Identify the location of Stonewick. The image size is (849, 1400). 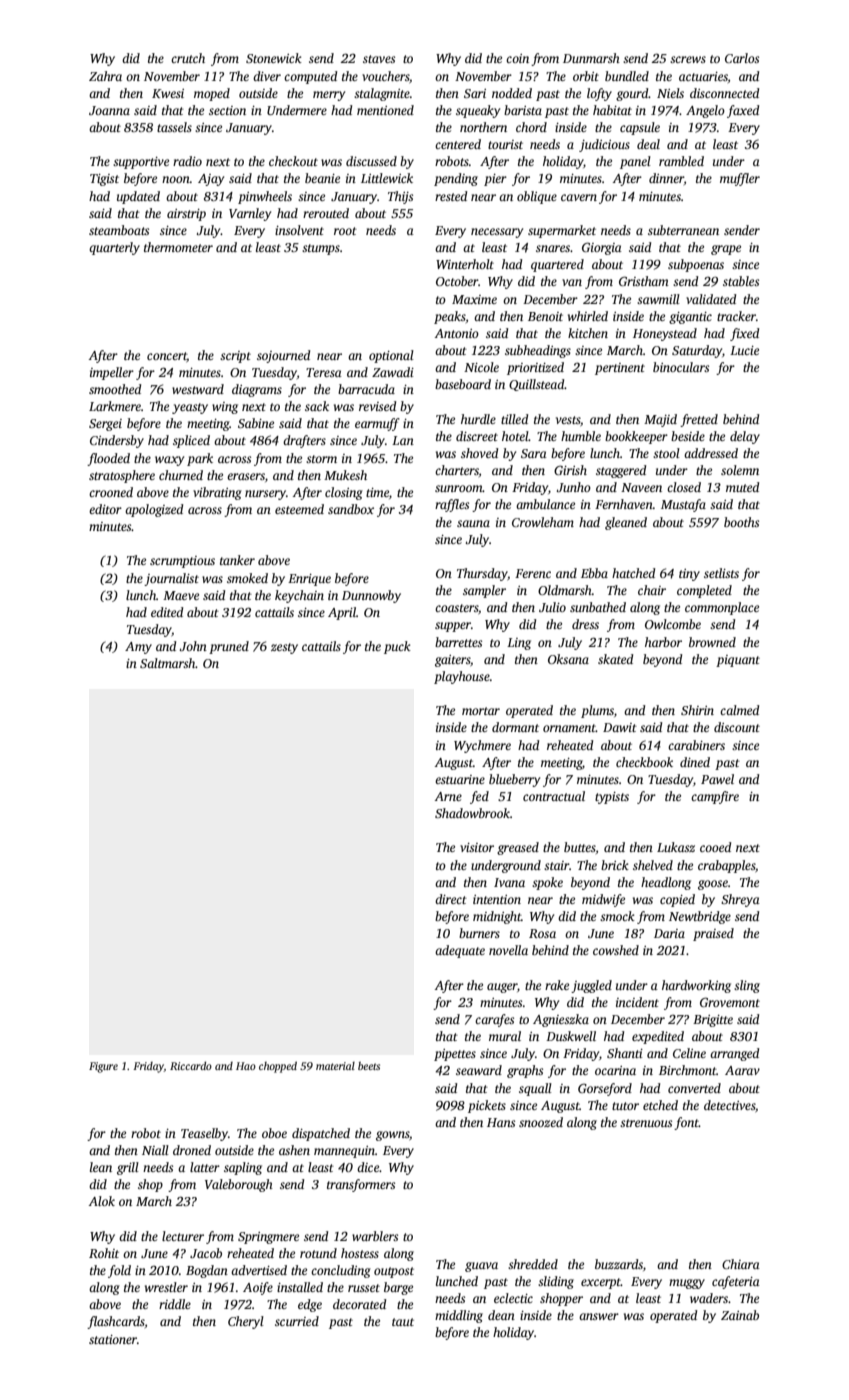
(274, 58).
